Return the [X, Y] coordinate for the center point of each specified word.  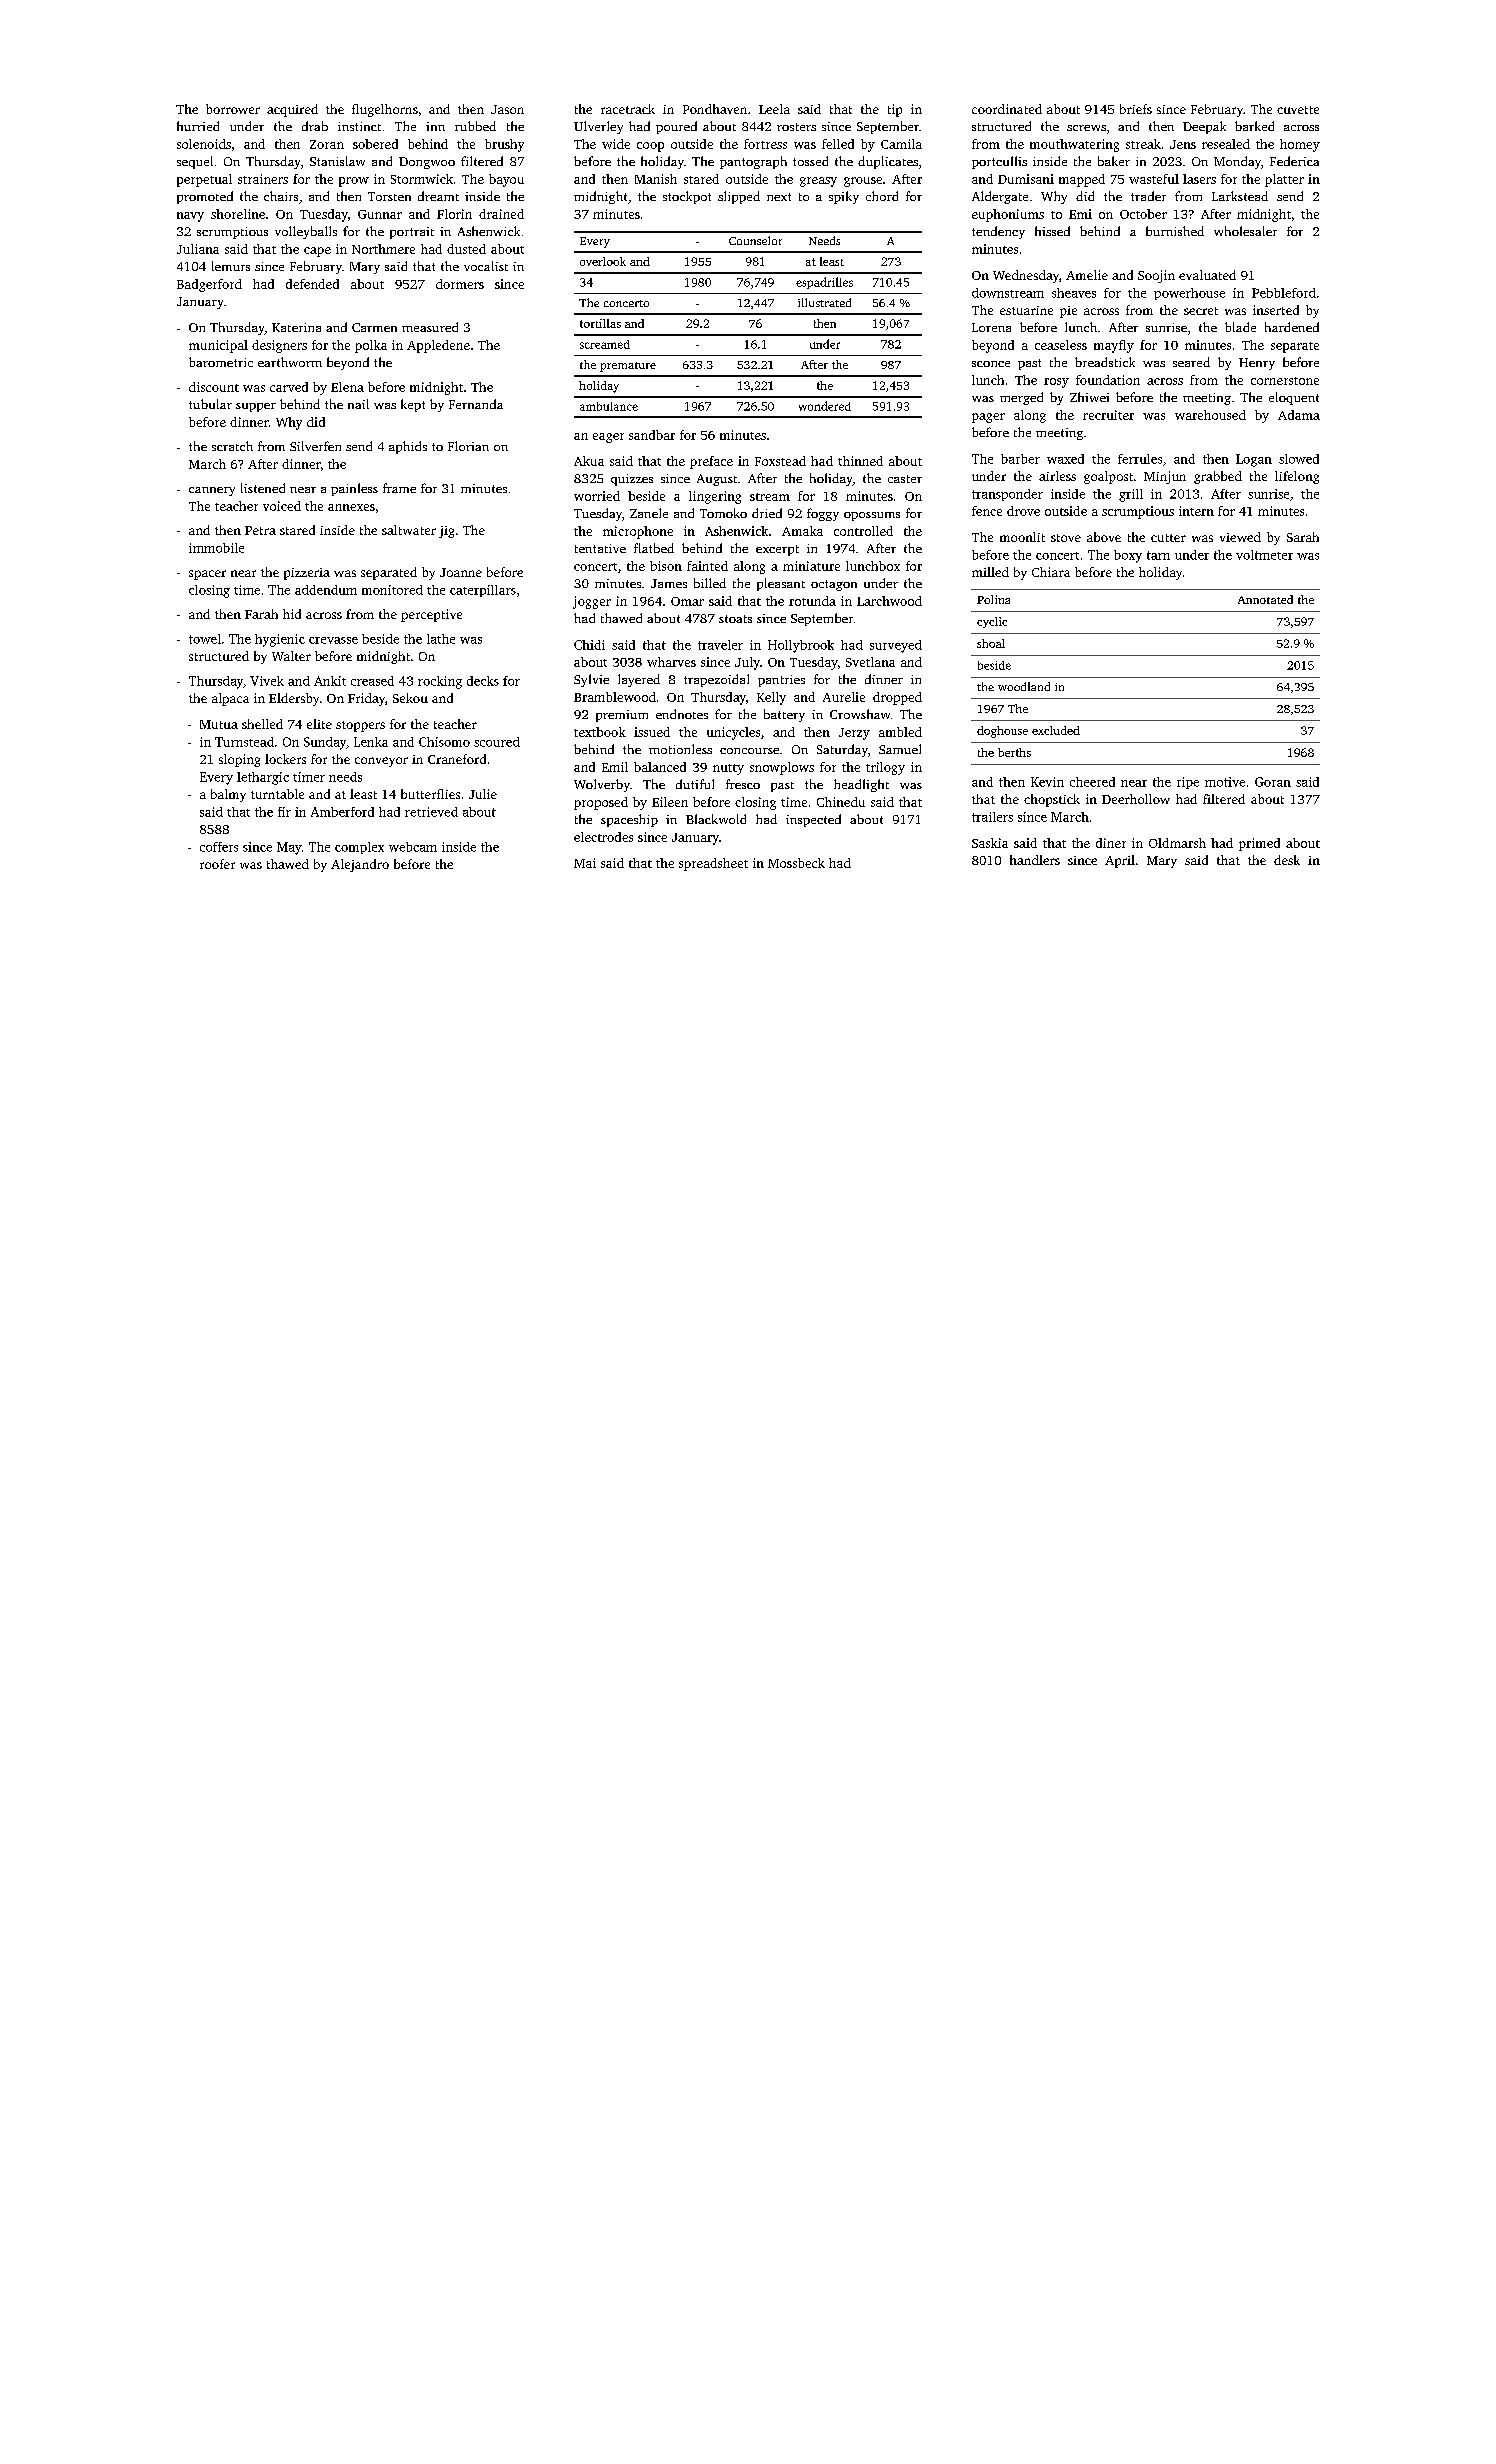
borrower [233, 109]
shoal [991, 643]
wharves [671, 662]
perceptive [431, 615]
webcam [413, 847]
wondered [825, 406]
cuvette [1298, 110]
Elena [347, 387]
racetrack [628, 109]
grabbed [1218, 477]
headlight [861, 785]
